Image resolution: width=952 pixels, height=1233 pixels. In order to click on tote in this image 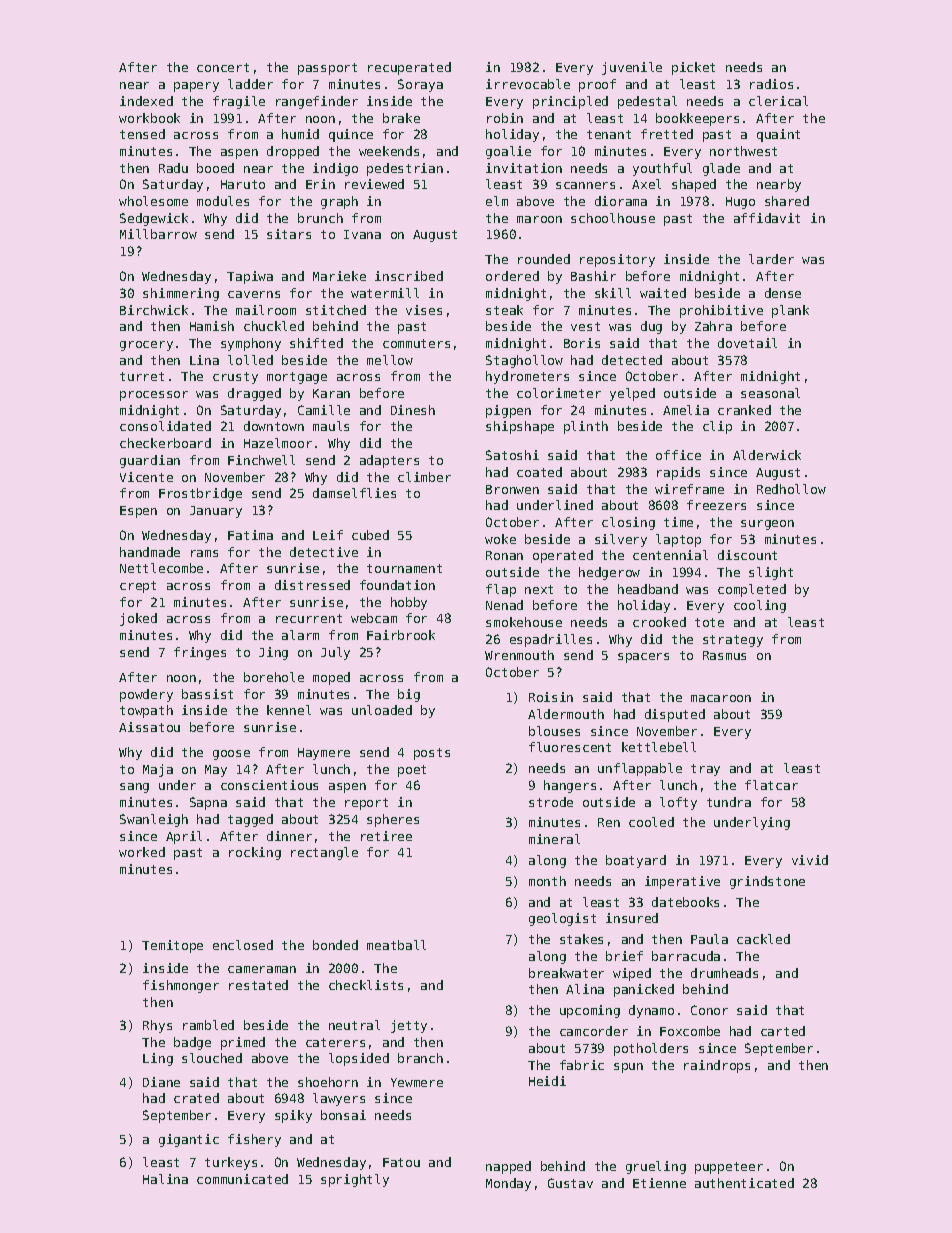, I will do `click(709, 622)`.
